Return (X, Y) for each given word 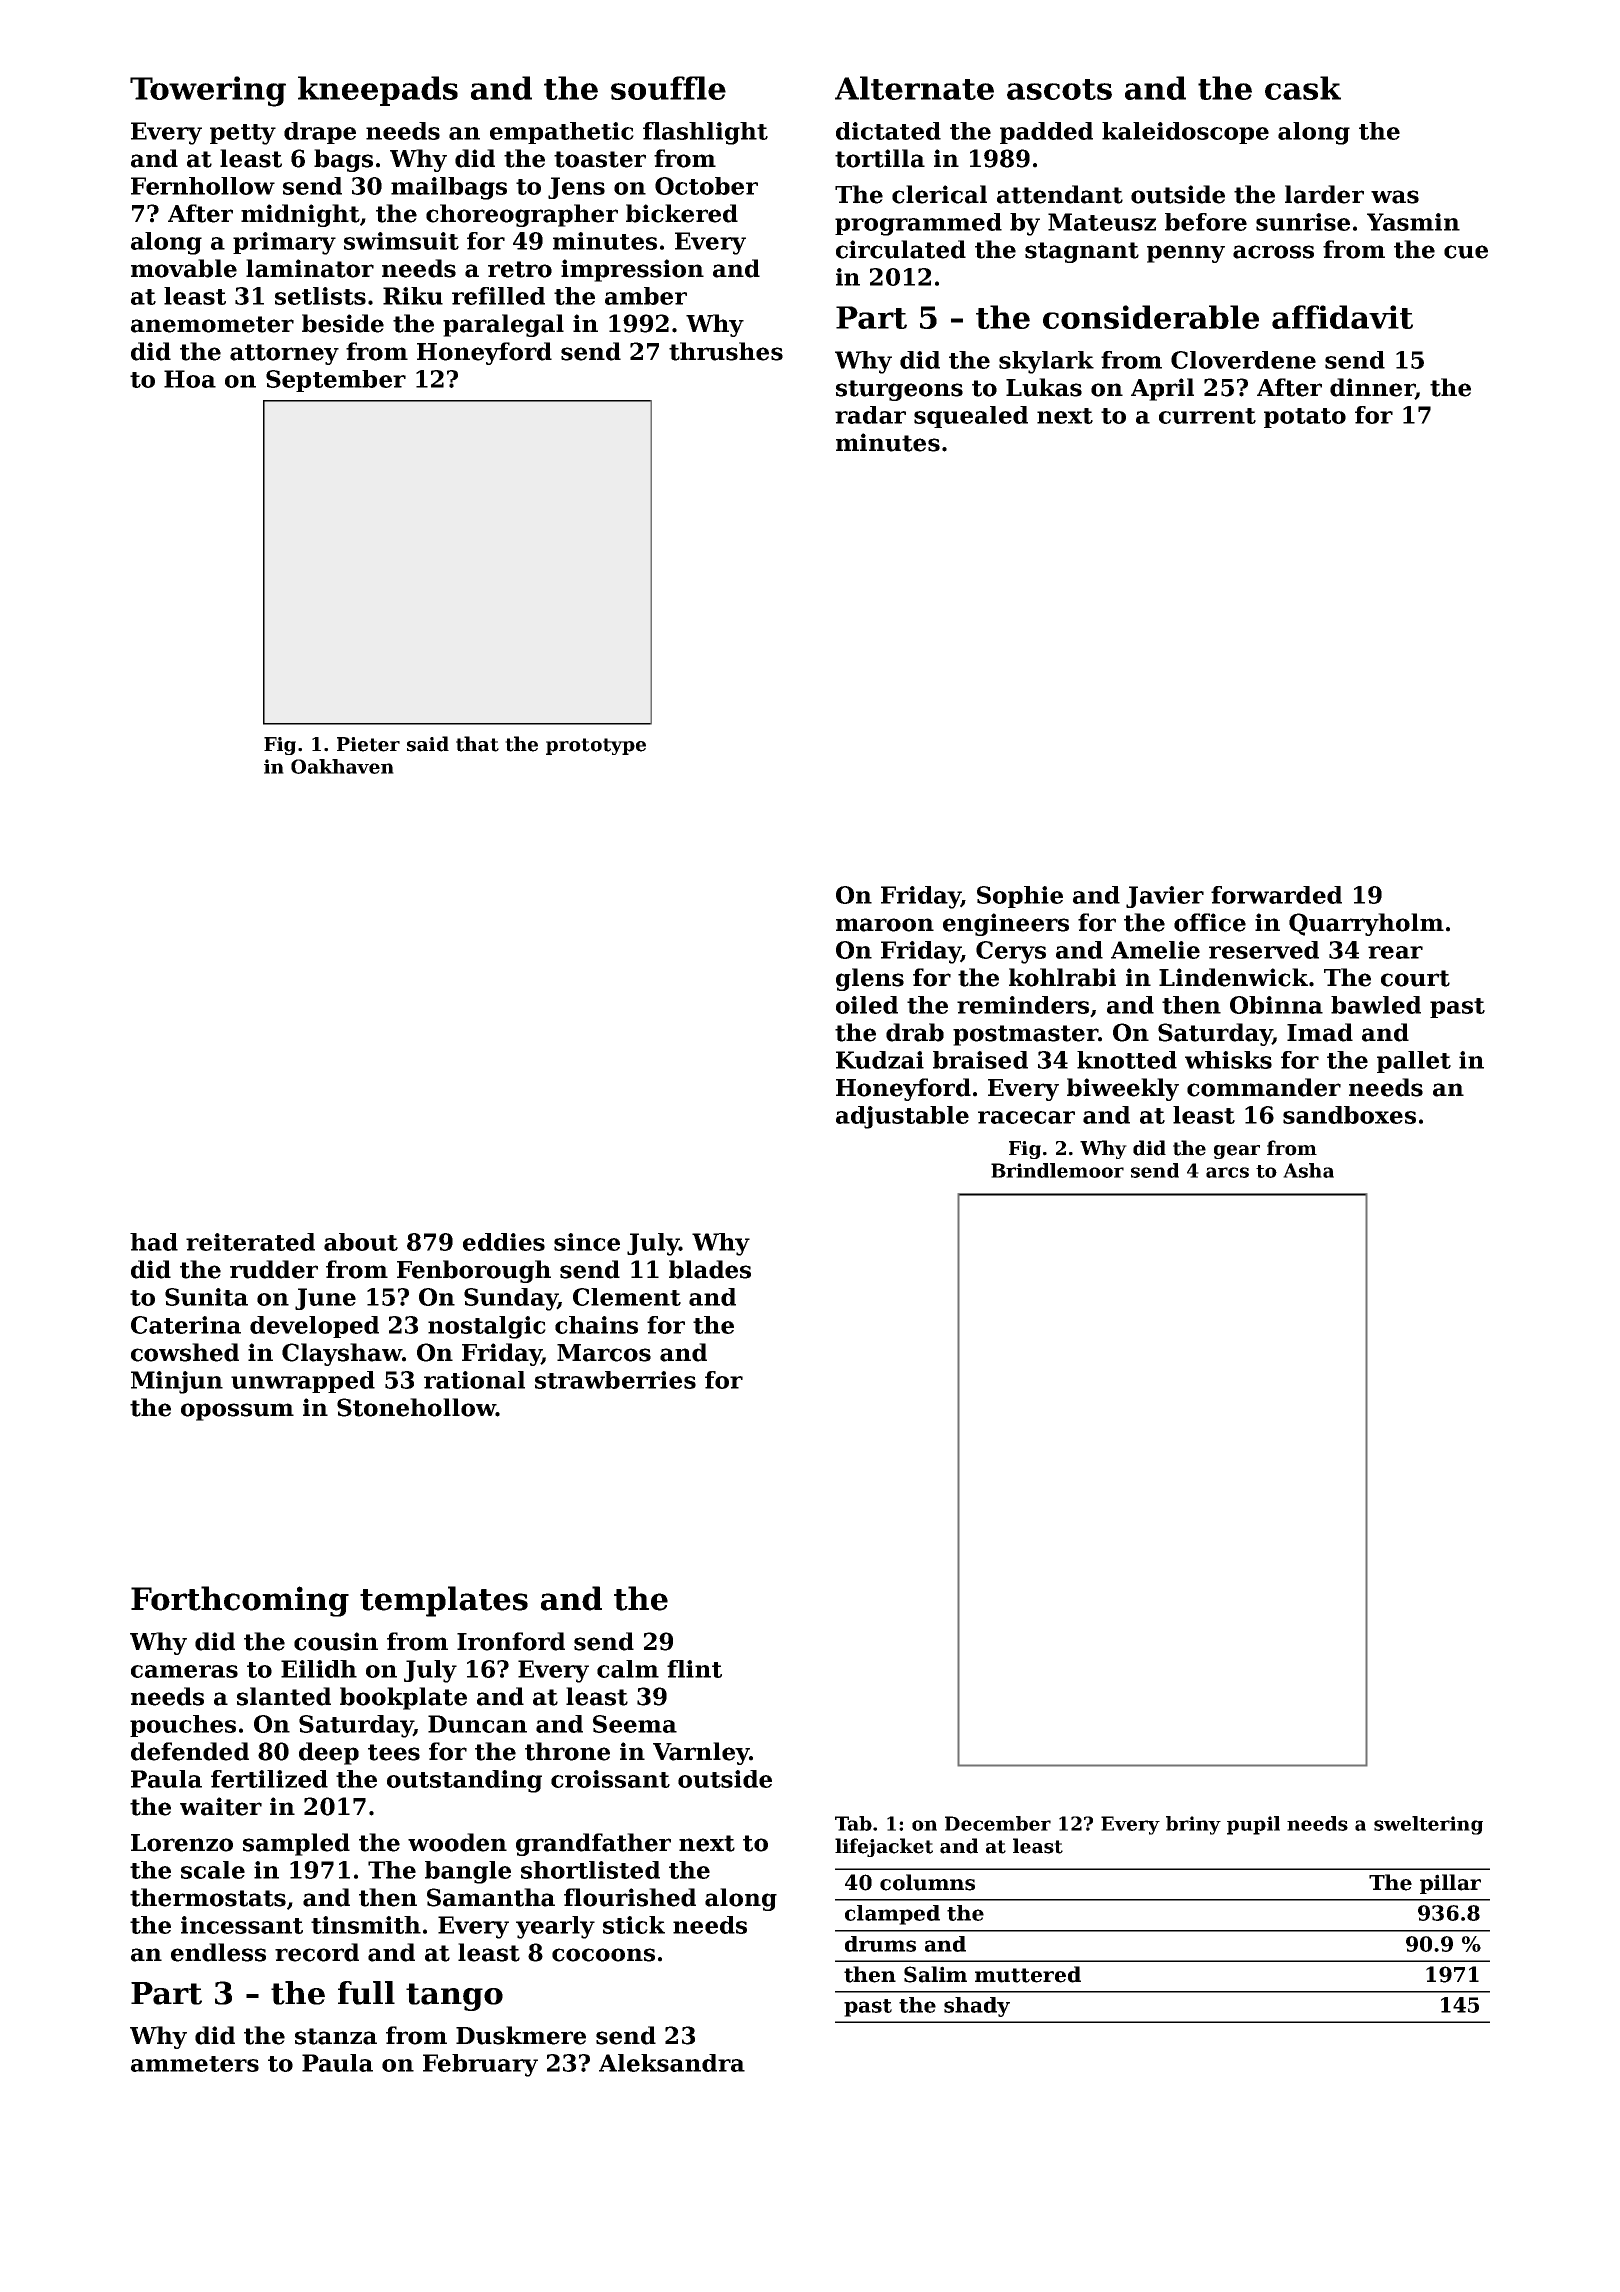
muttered (1028, 1974)
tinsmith (366, 1925)
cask (1303, 88)
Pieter (368, 744)
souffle (668, 88)
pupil (1253, 1825)
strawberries (615, 1380)
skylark (1046, 362)
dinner (1372, 388)
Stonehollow (416, 1407)
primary (284, 243)
